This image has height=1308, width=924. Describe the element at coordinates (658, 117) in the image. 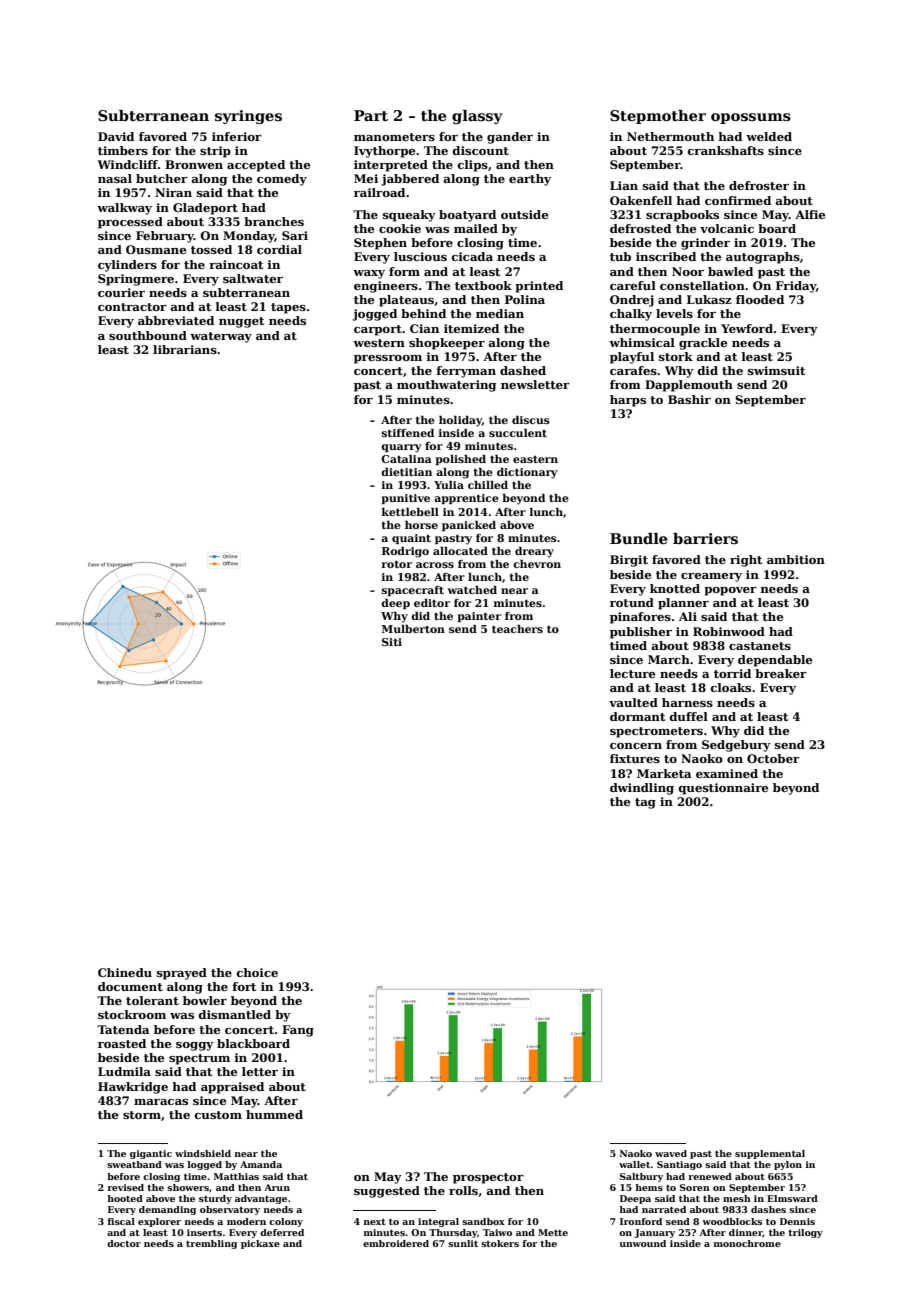

I see `Stepmother` at that location.
